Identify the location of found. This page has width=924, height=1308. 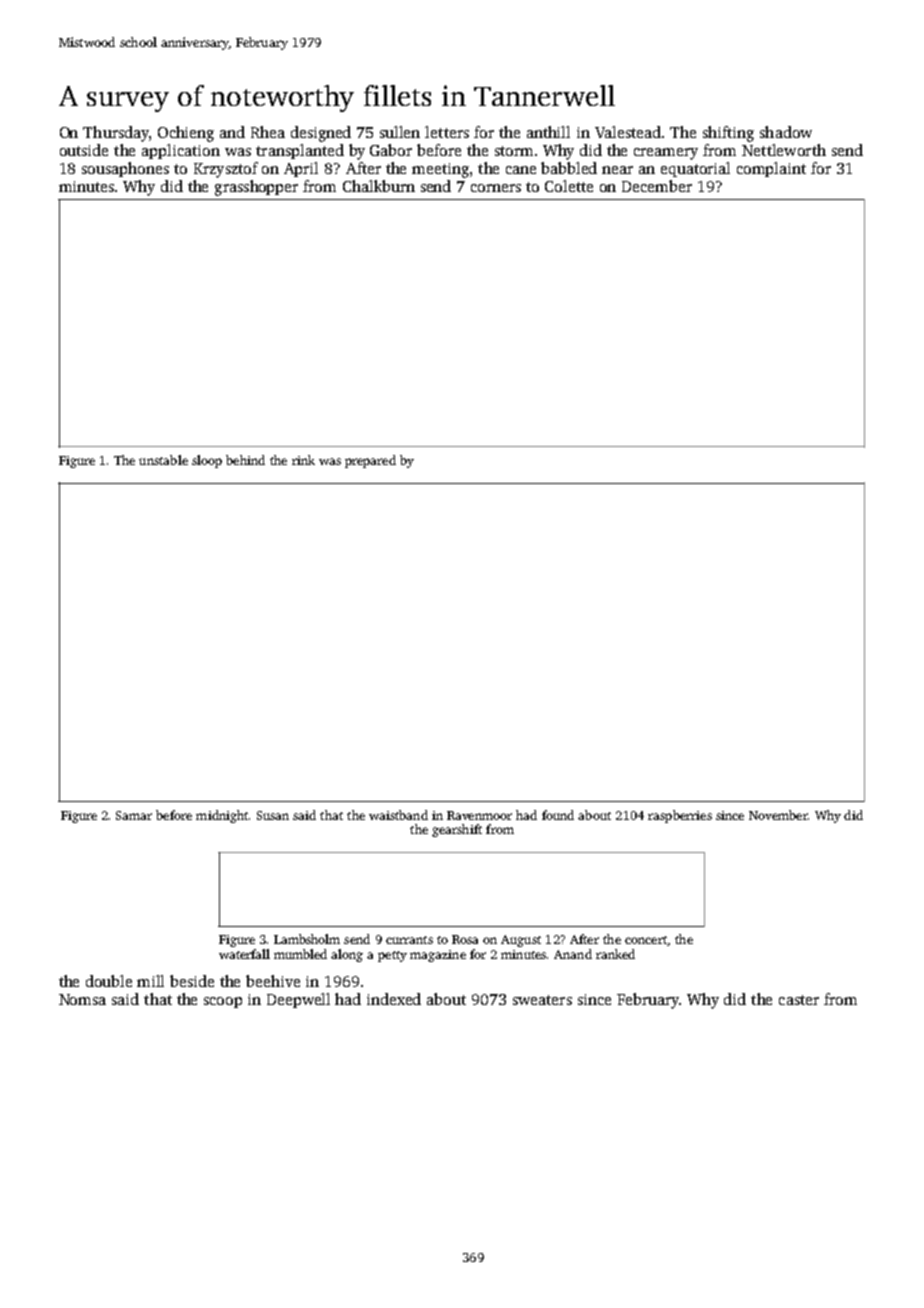
(558, 815).
